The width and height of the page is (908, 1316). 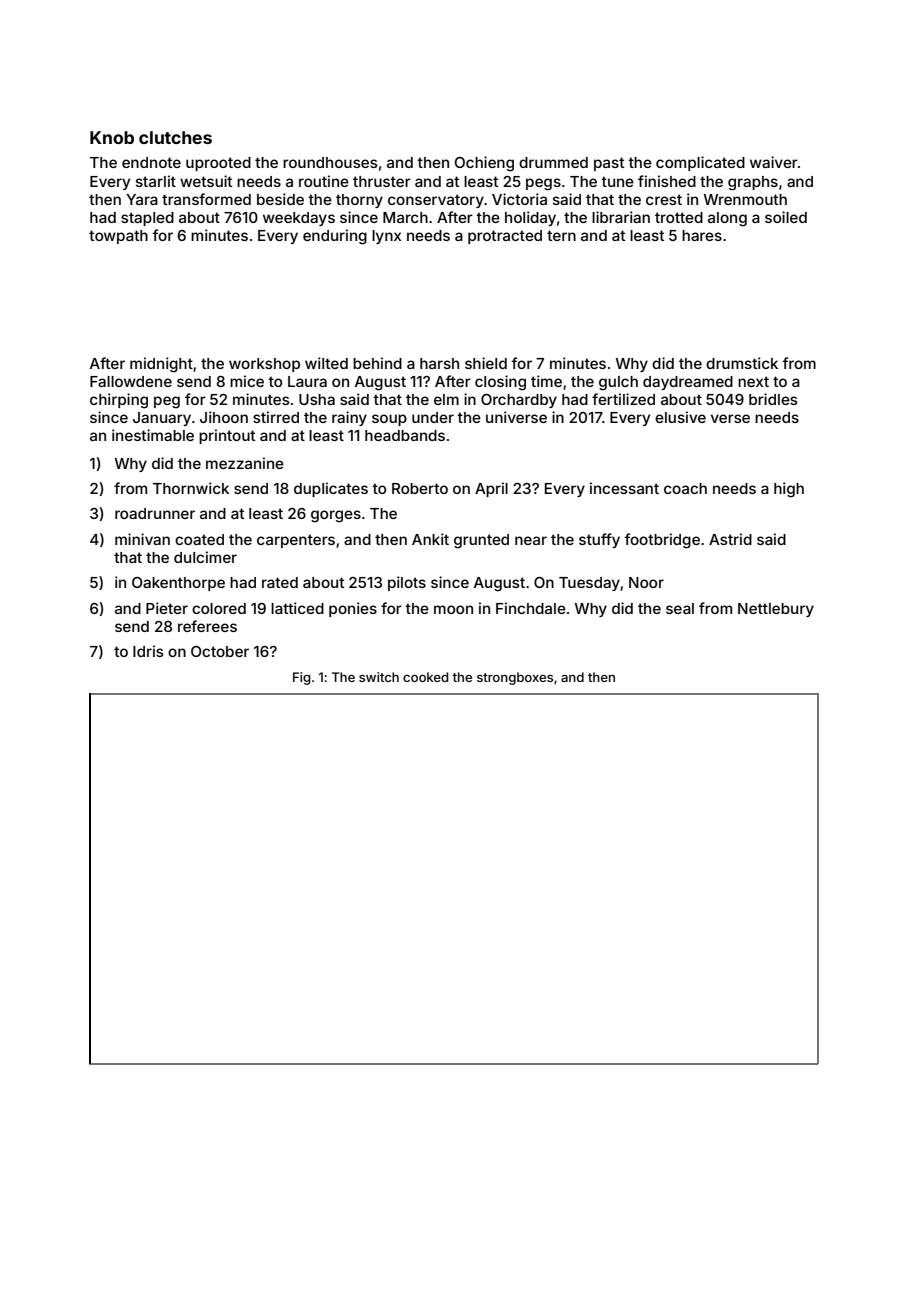 I want to click on inestimable, so click(x=153, y=435).
